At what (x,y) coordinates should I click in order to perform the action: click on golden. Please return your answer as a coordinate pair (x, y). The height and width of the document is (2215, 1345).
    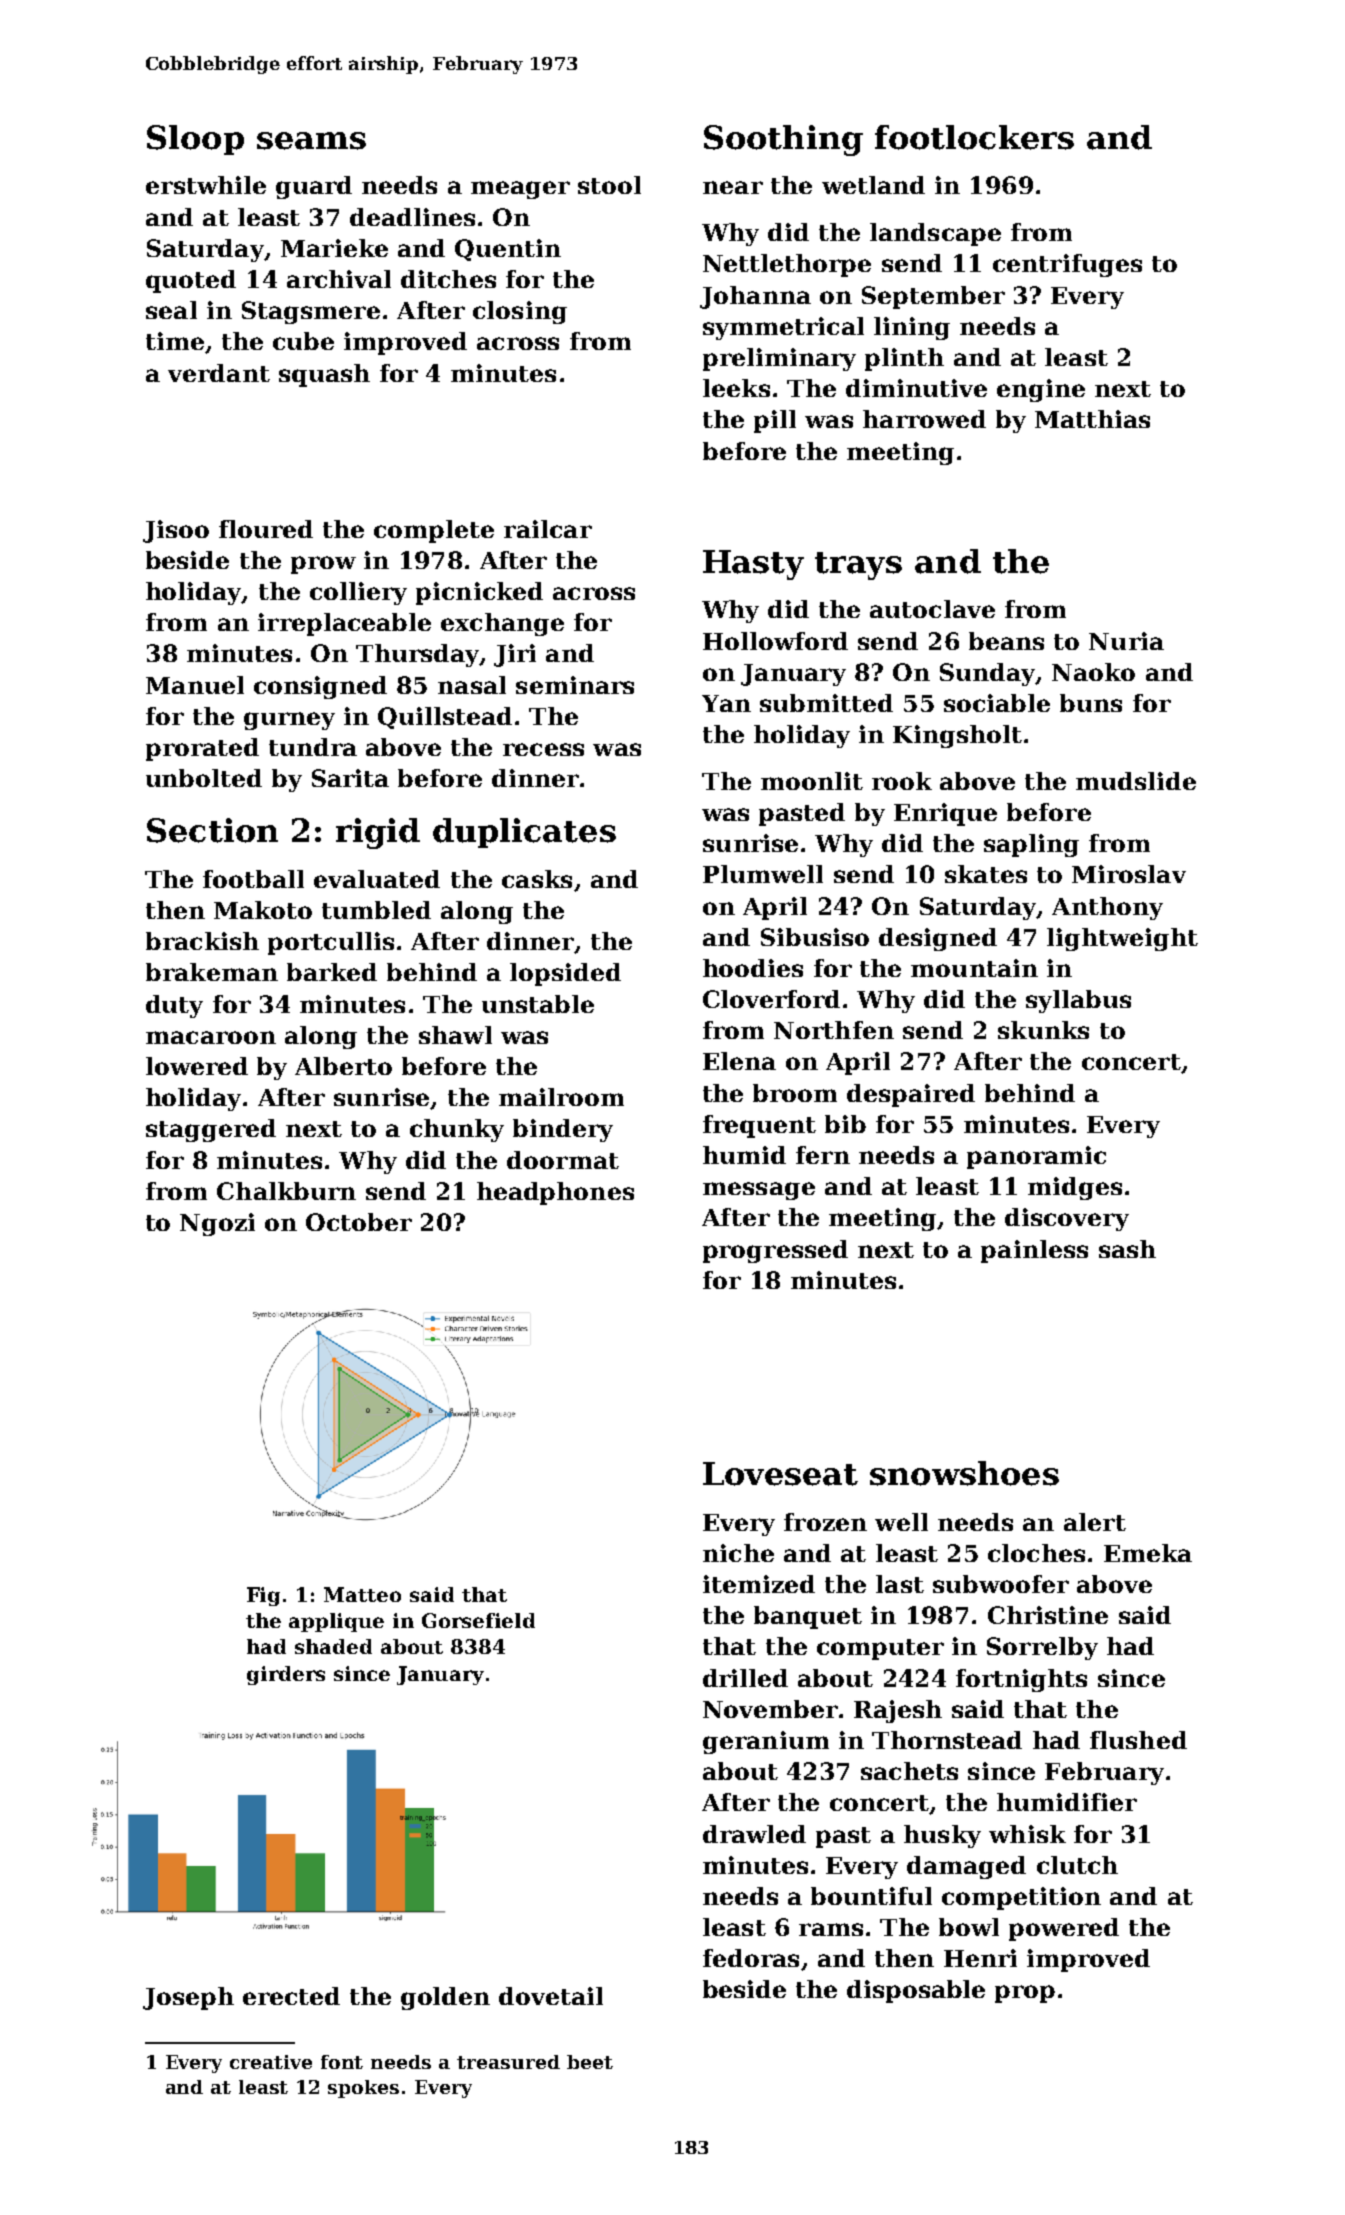
    Looking at the image, I should click on (445, 1998).
